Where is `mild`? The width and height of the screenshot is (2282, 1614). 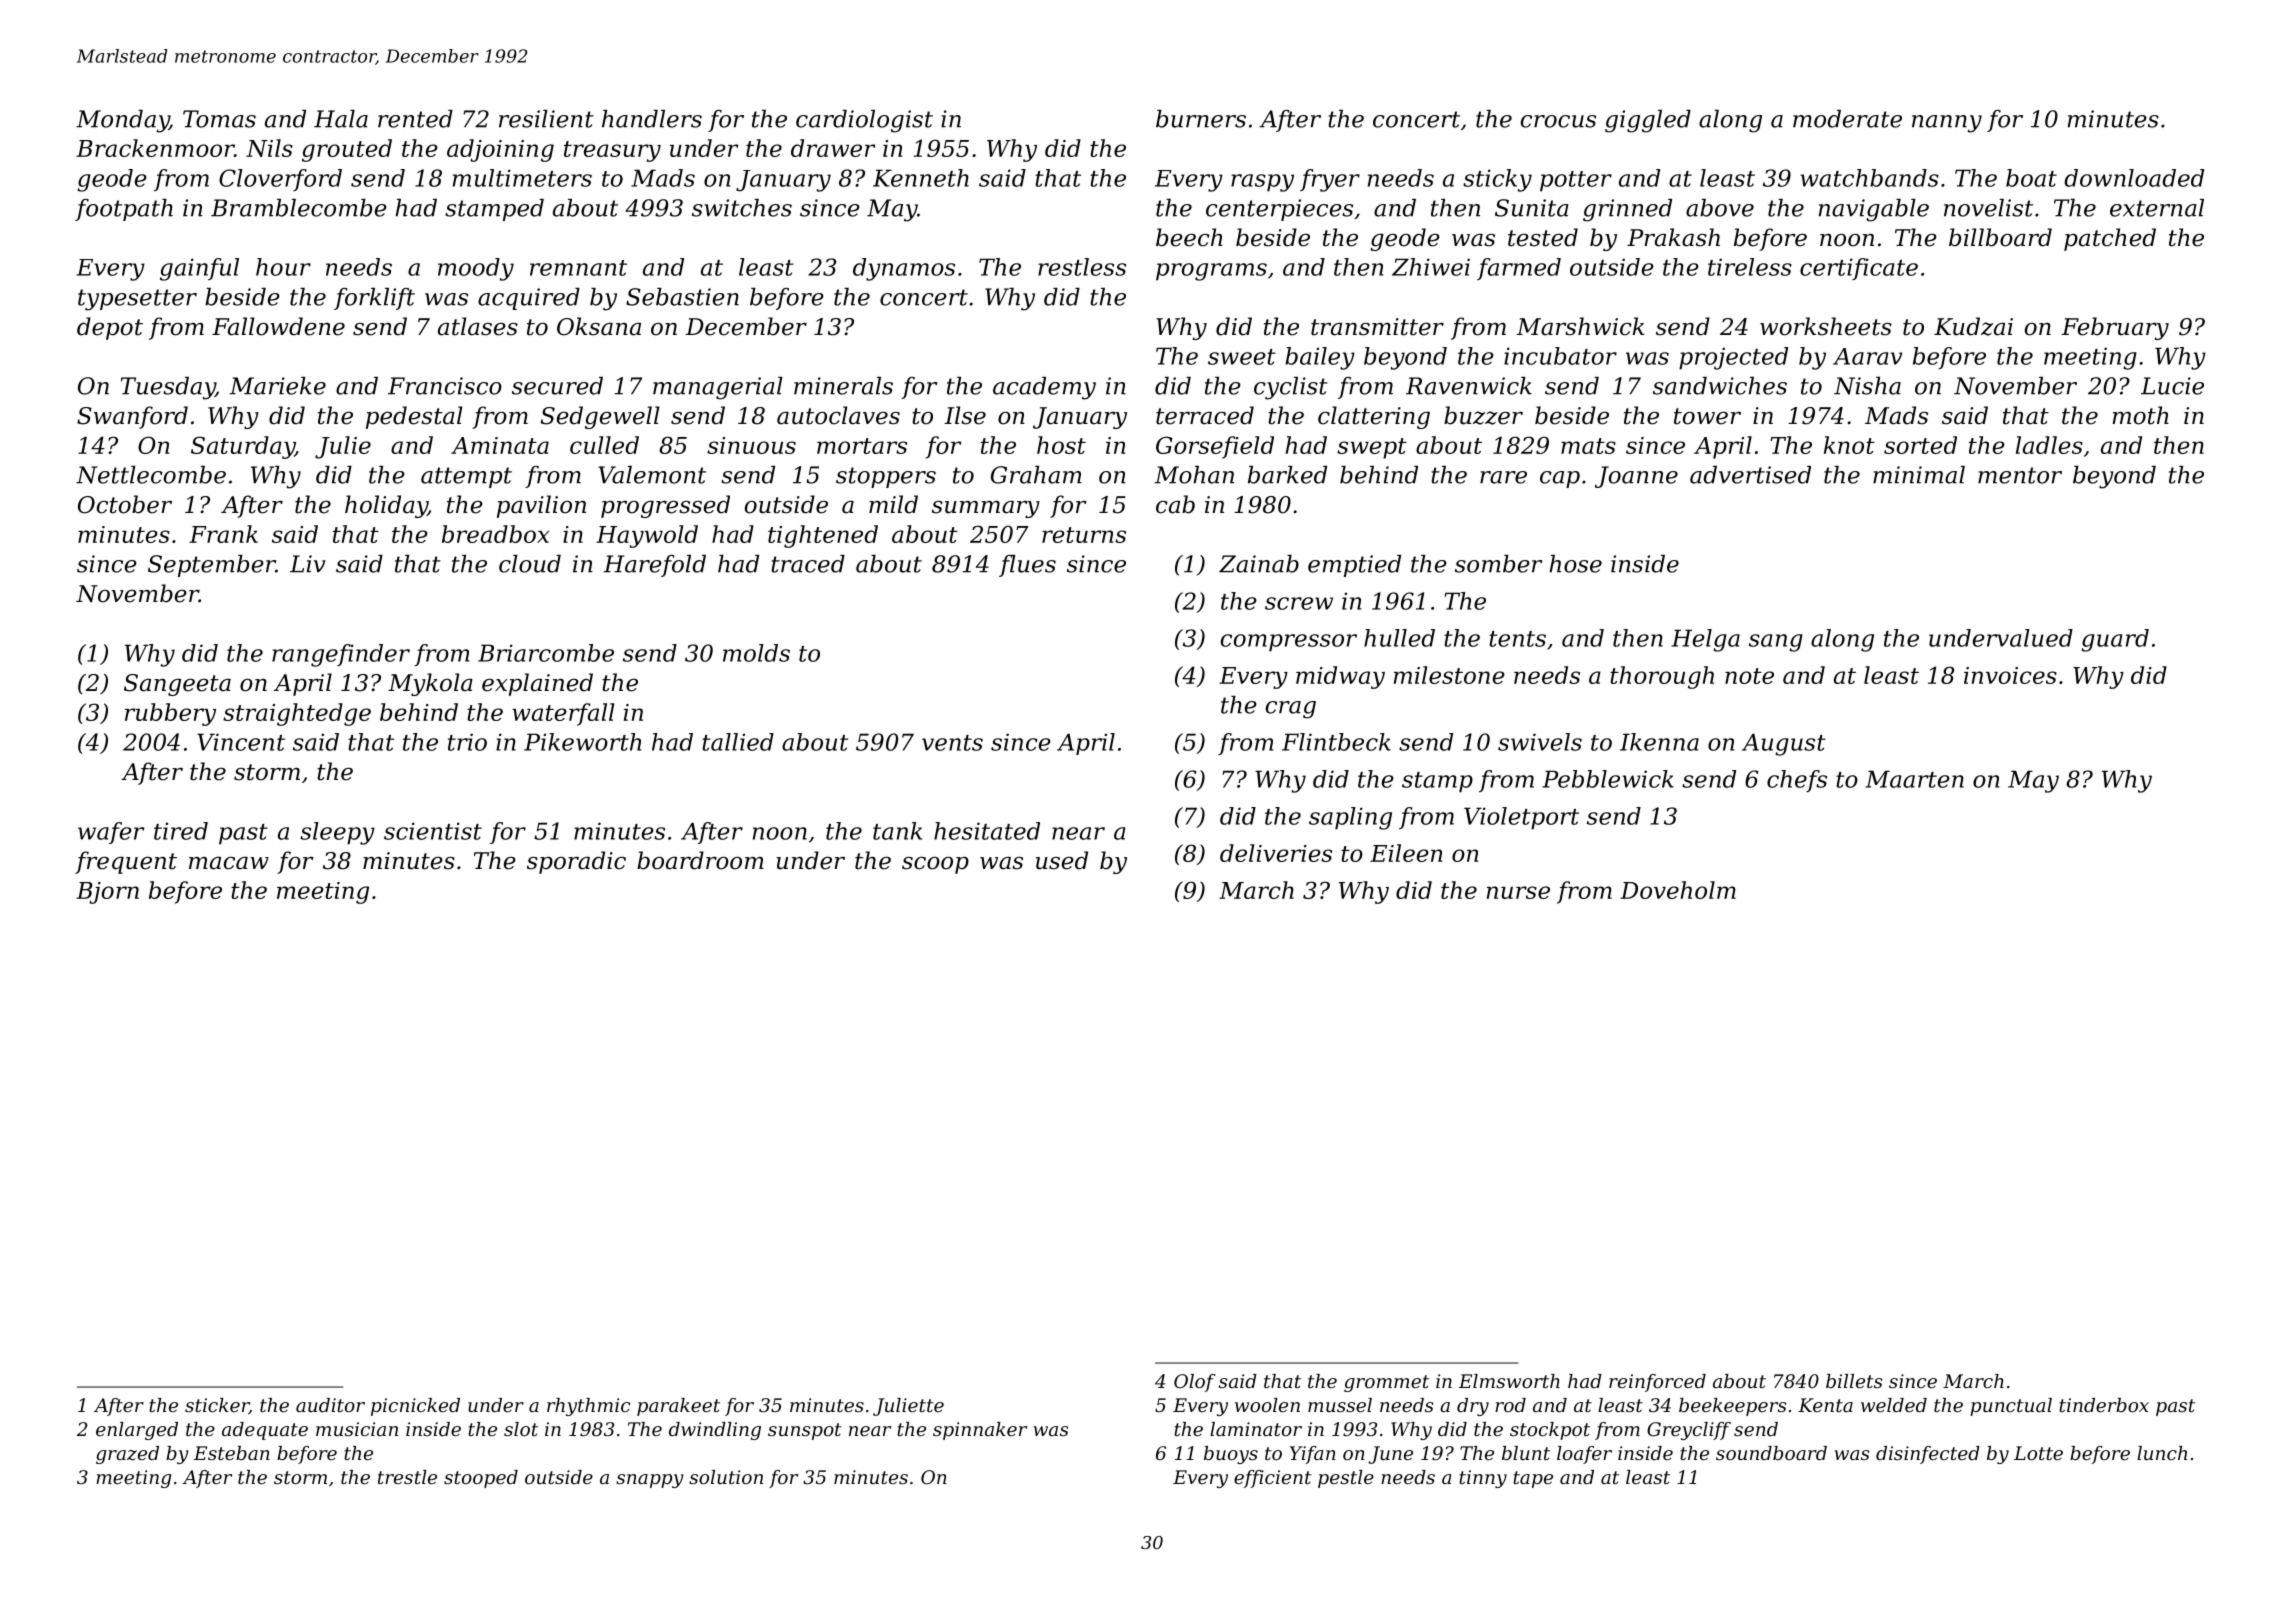 mild is located at coordinates (893, 504).
